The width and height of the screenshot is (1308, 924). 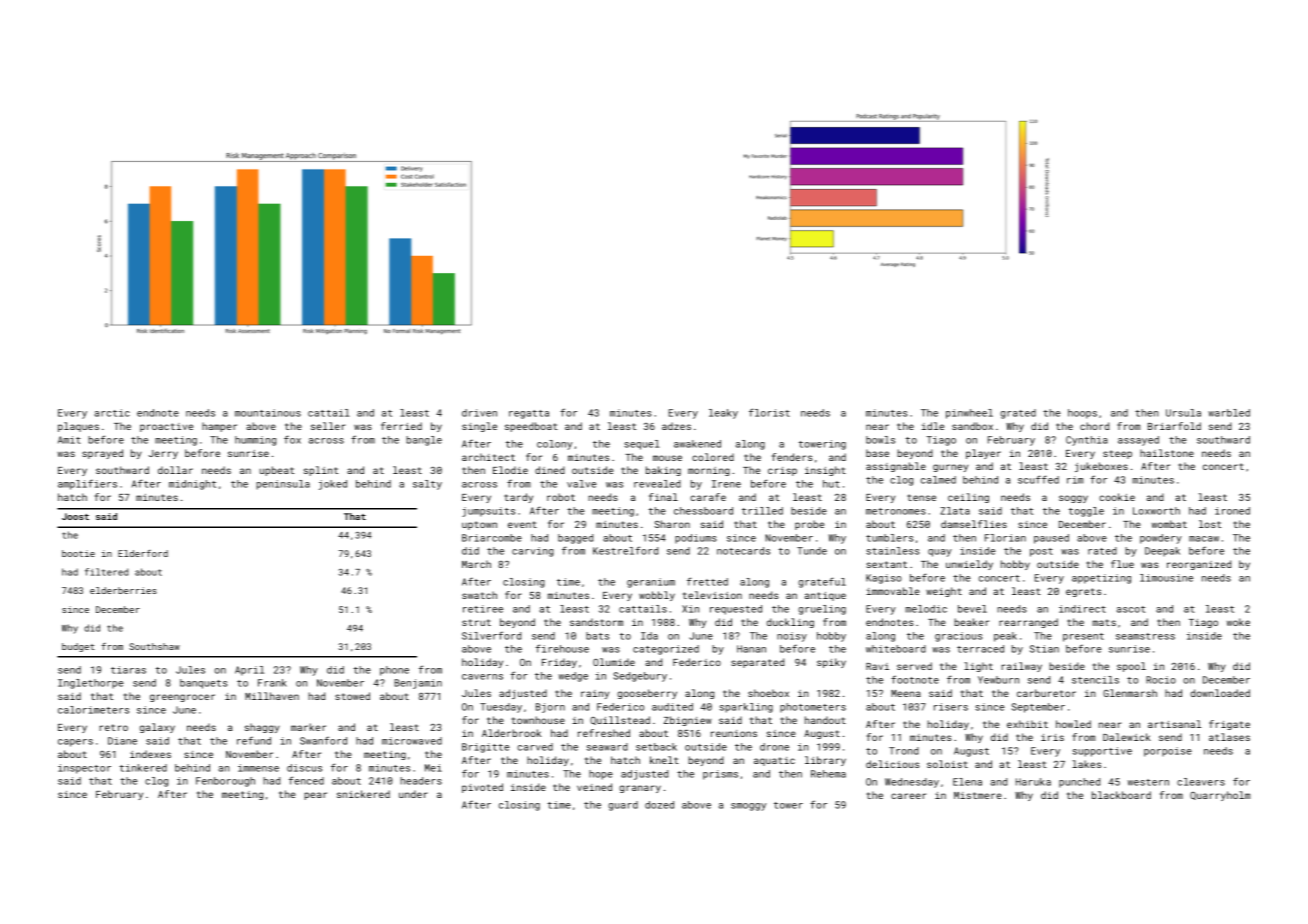 I want to click on phone, so click(x=394, y=671).
